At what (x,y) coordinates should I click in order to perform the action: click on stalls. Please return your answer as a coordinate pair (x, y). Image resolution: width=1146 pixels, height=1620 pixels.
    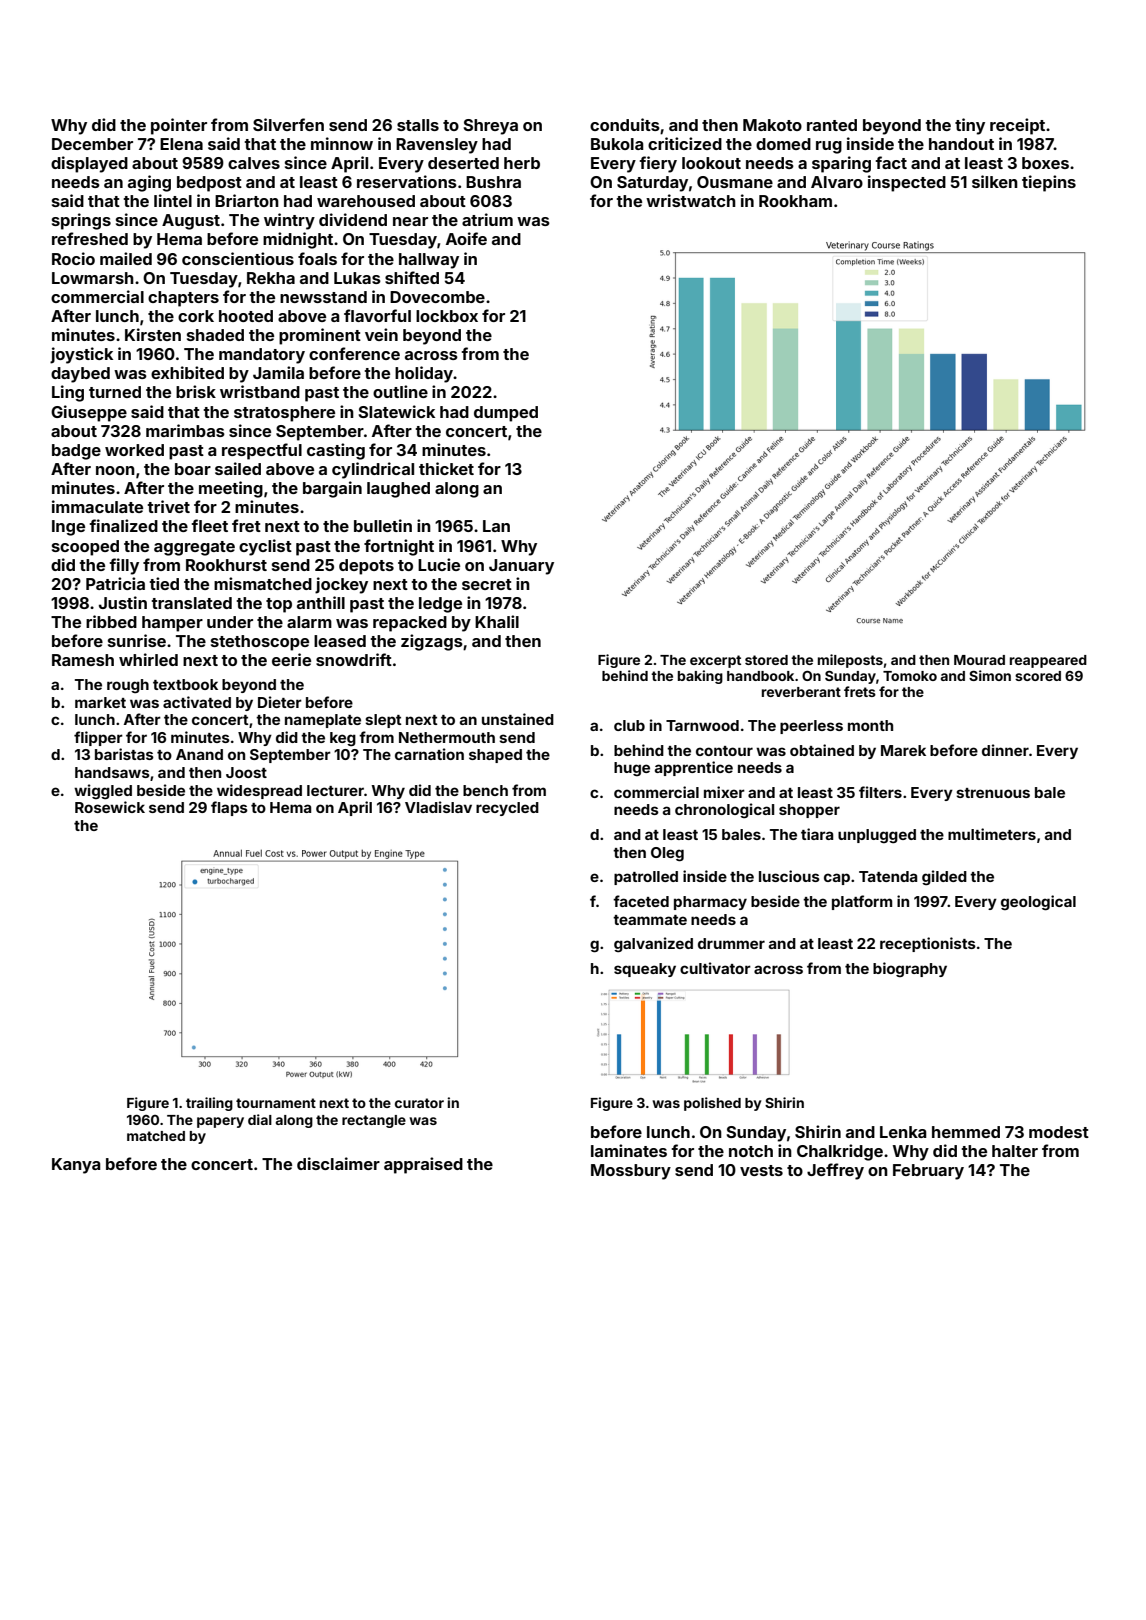
    Looking at the image, I should click on (418, 125).
